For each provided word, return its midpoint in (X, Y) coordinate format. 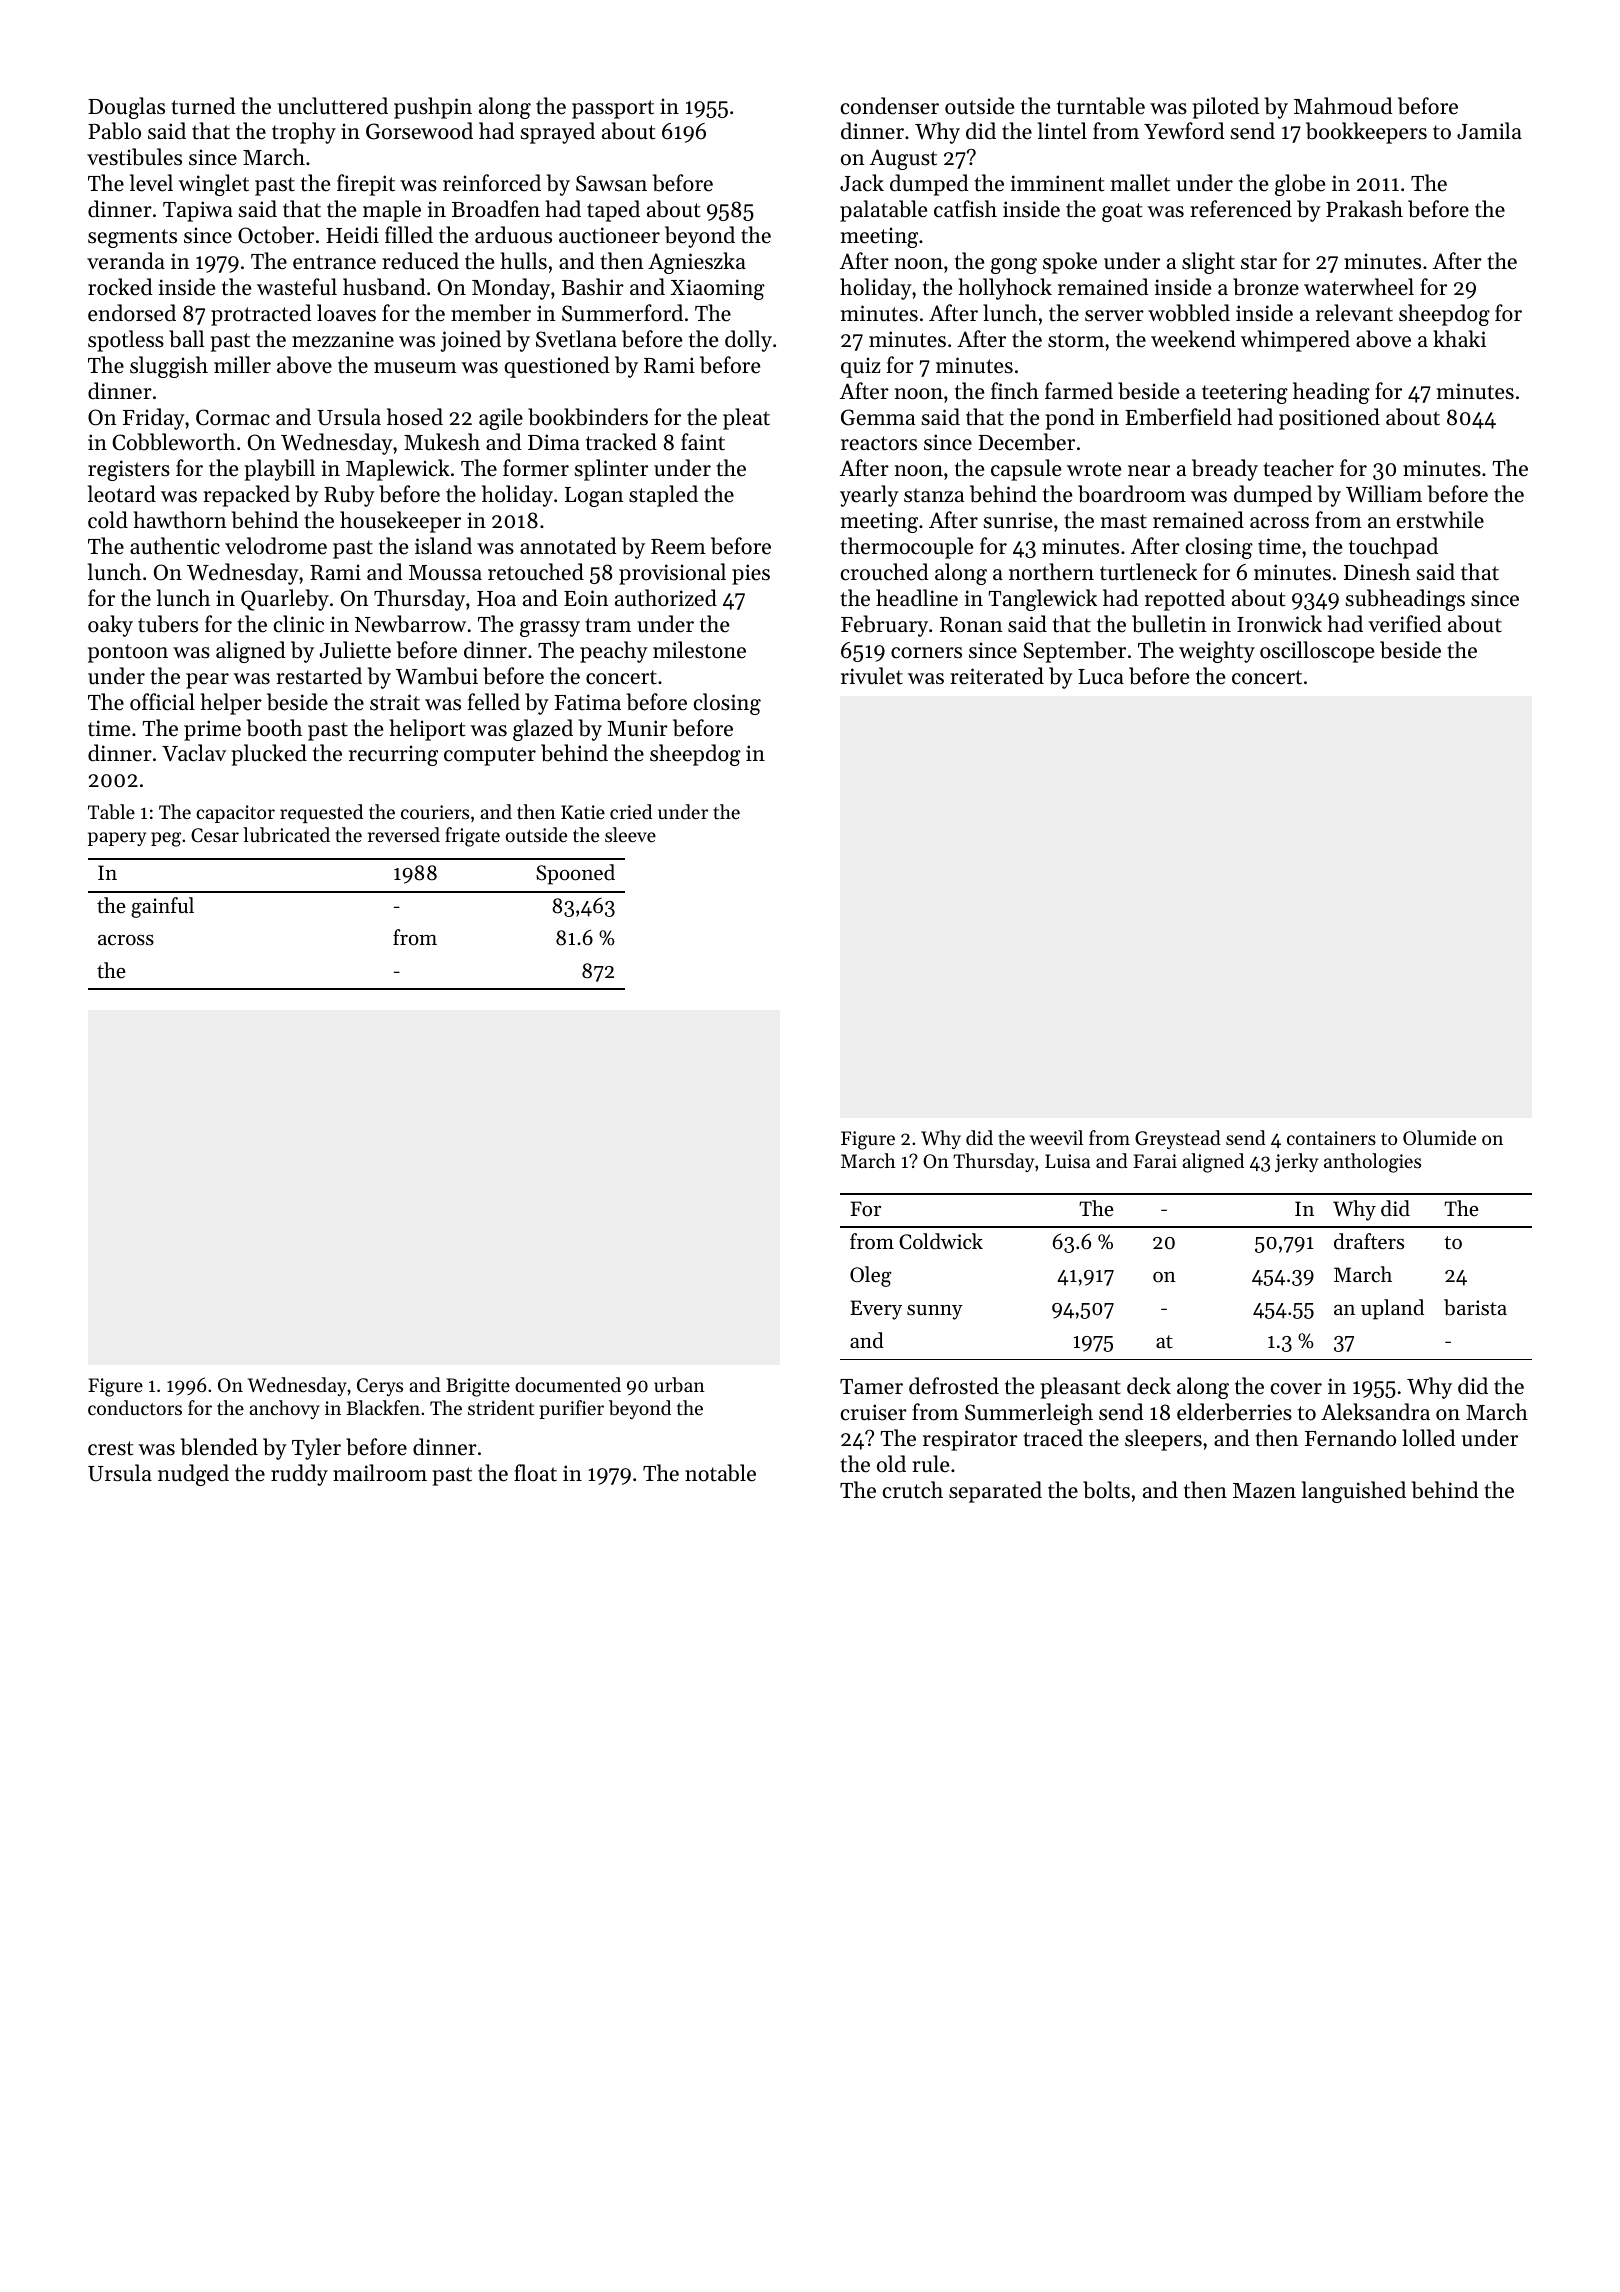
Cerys (380, 1387)
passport (613, 109)
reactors (879, 443)
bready (1225, 470)
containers (1331, 1138)
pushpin (433, 108)
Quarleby (285, 600)
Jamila (1489, 131)
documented (568, 1384)
